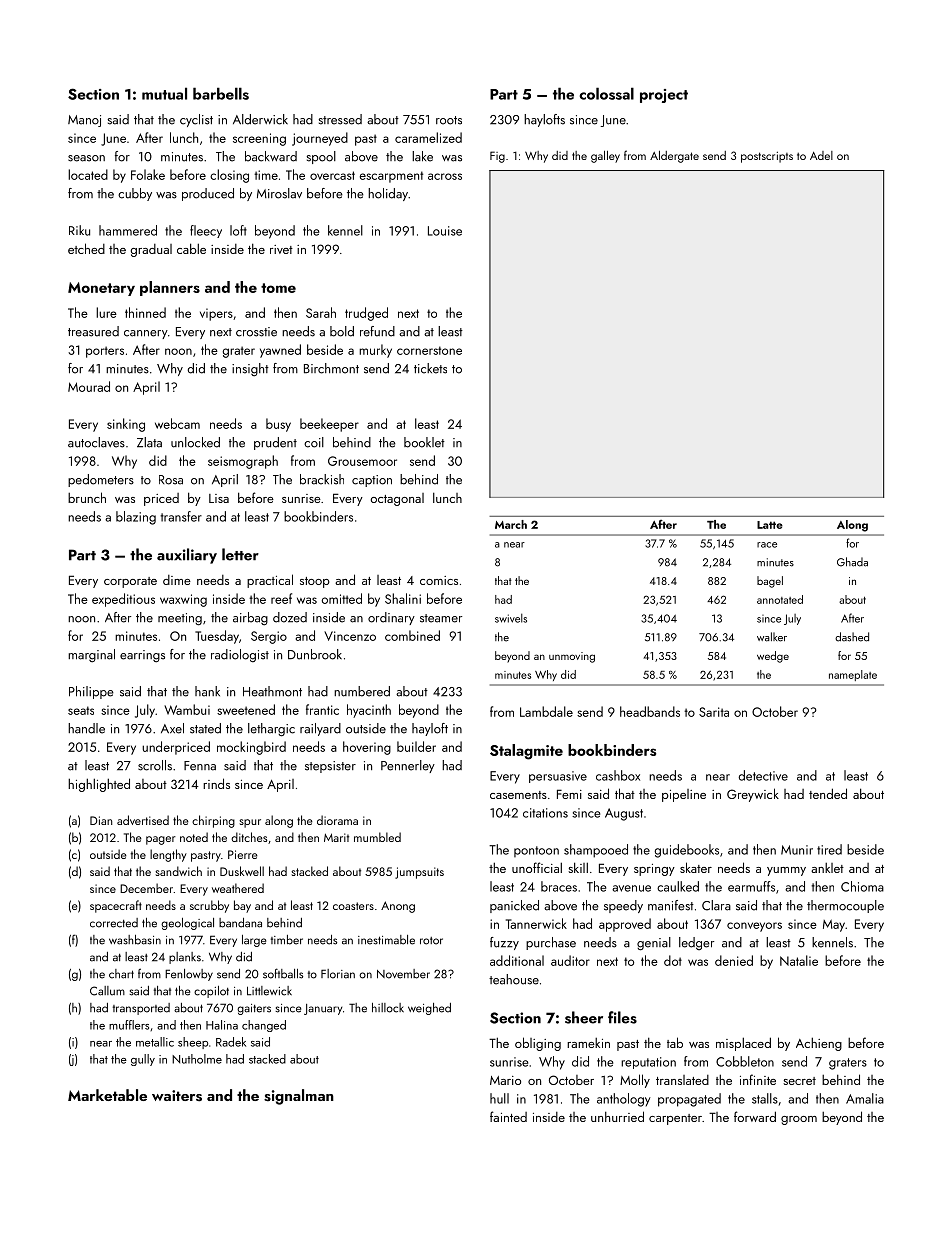 The width and height of the document is (952, 1233). I want to click on conveyors, so click(754, 927).
